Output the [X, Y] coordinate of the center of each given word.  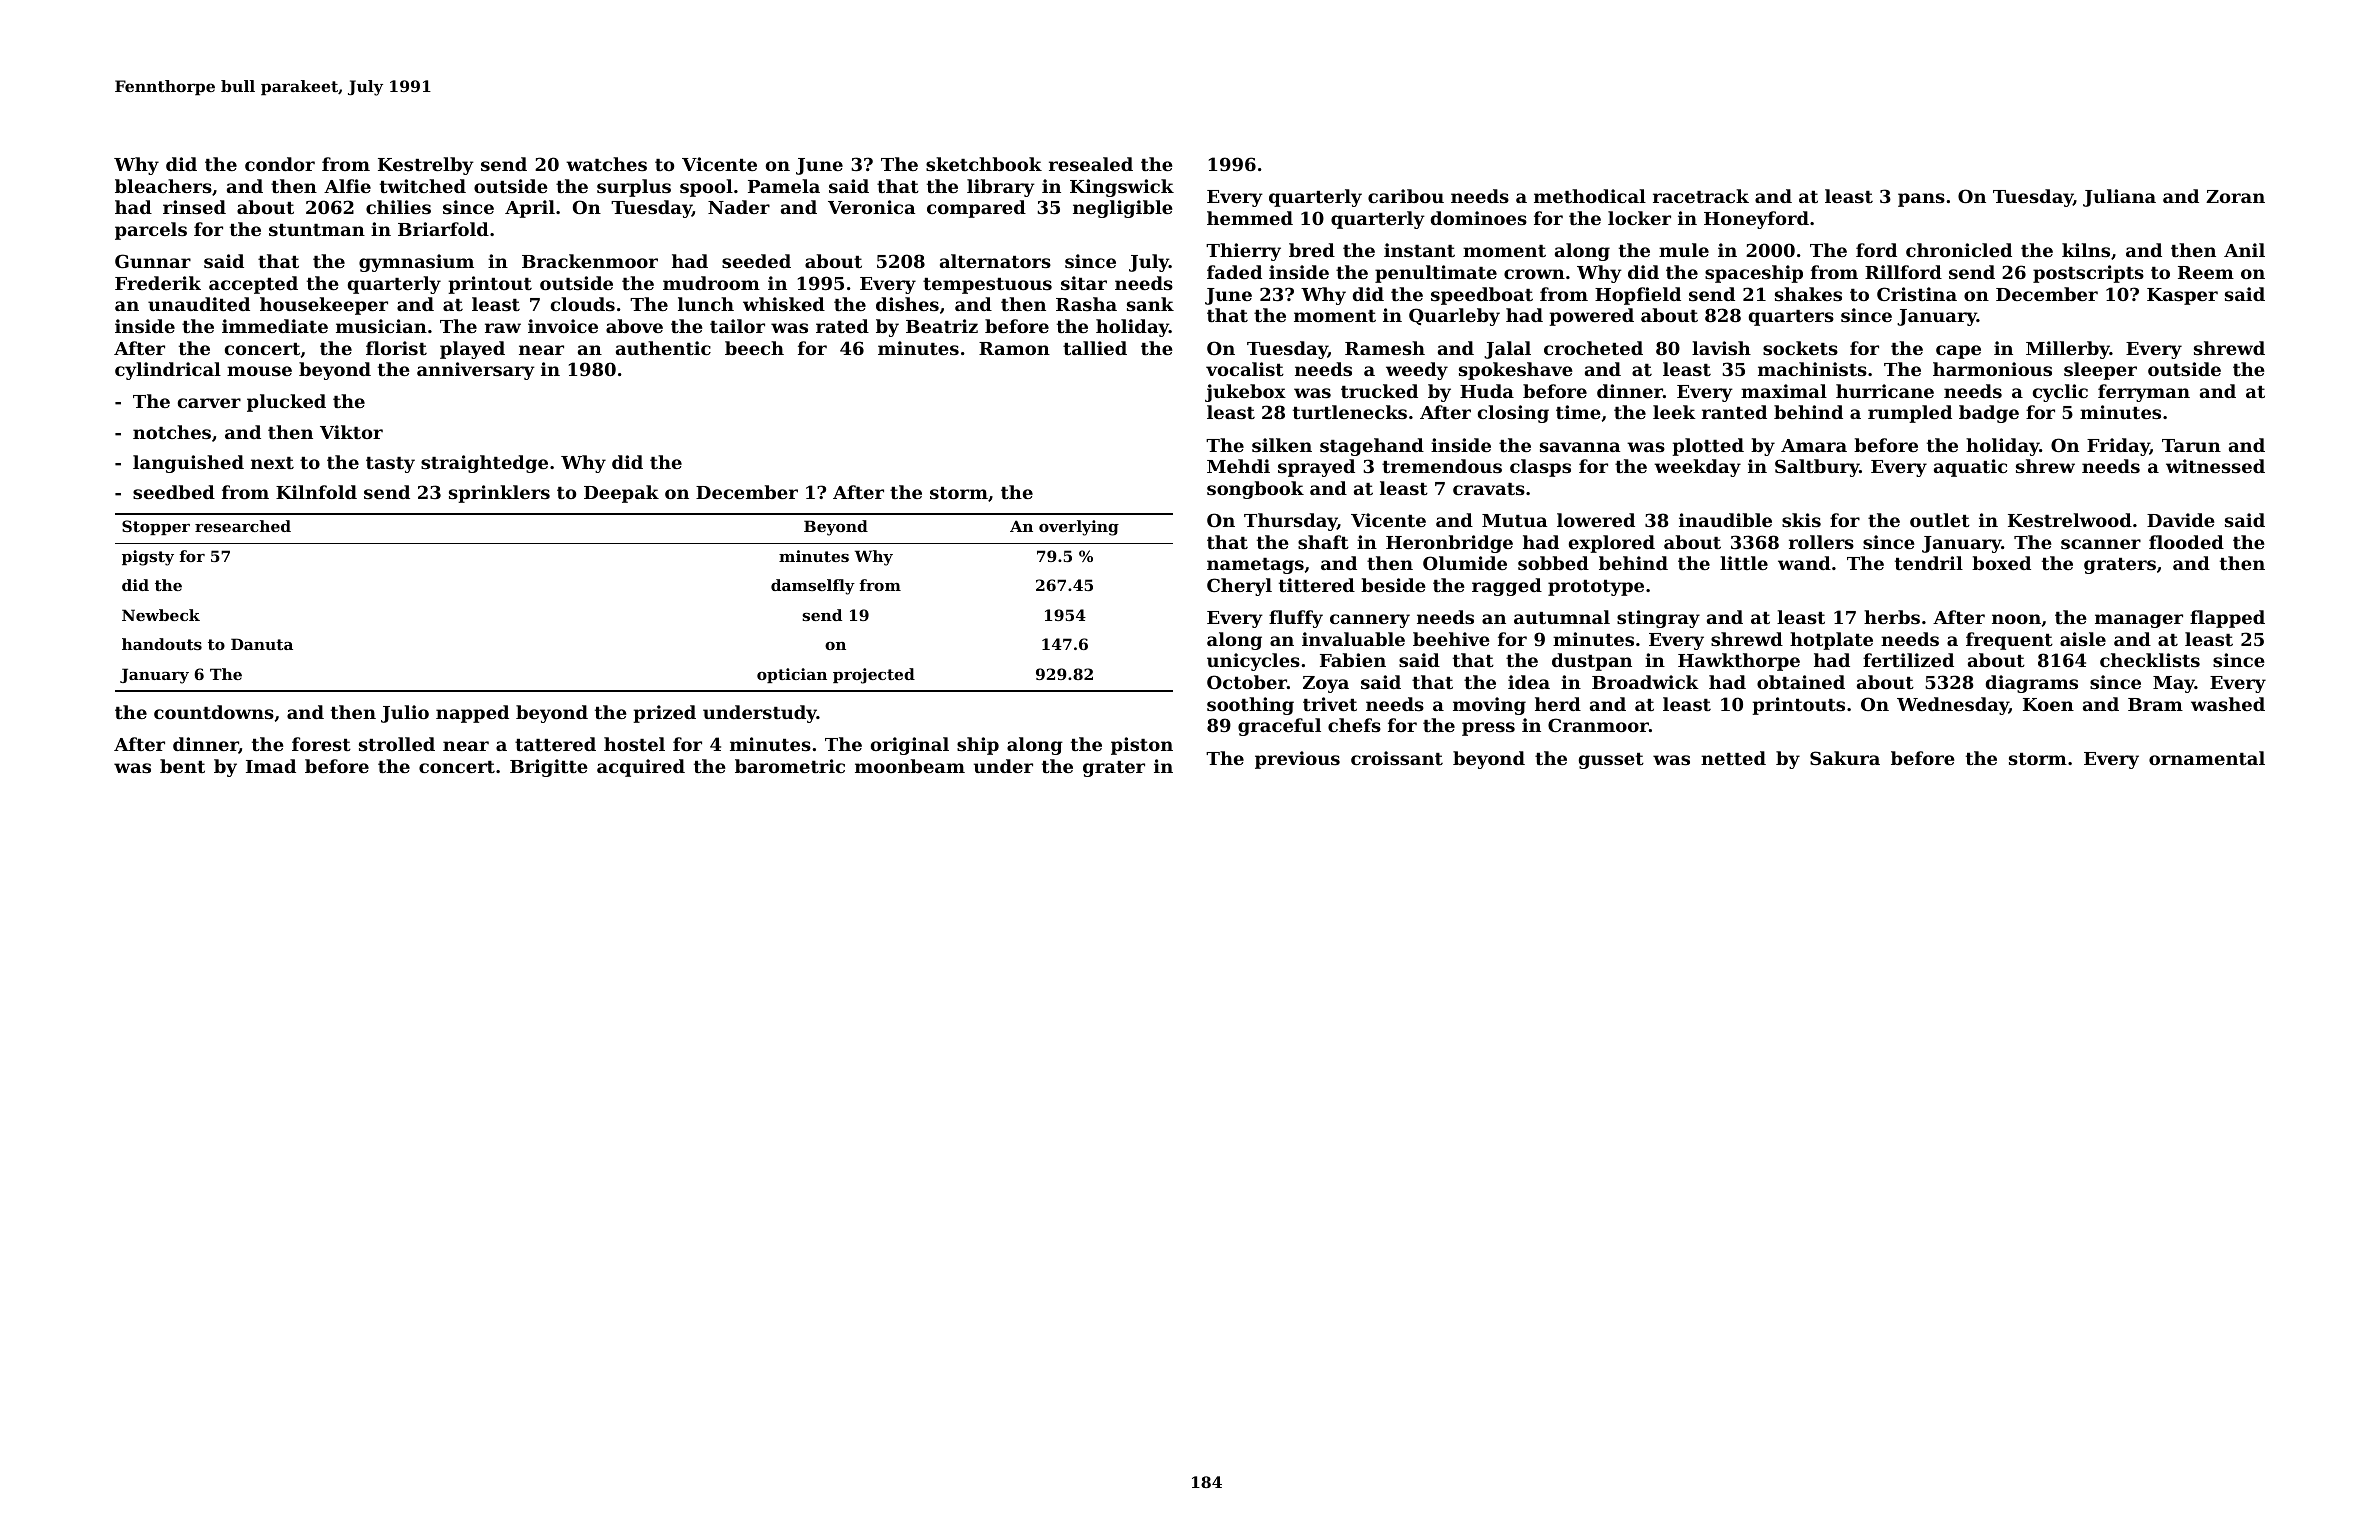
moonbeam [910, 766]
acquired [641, 768]
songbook [1255, 490]
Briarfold [443, 229]
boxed [2001, 563]
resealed [1091, 164]
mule [1684, 250]
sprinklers [499, 494]
